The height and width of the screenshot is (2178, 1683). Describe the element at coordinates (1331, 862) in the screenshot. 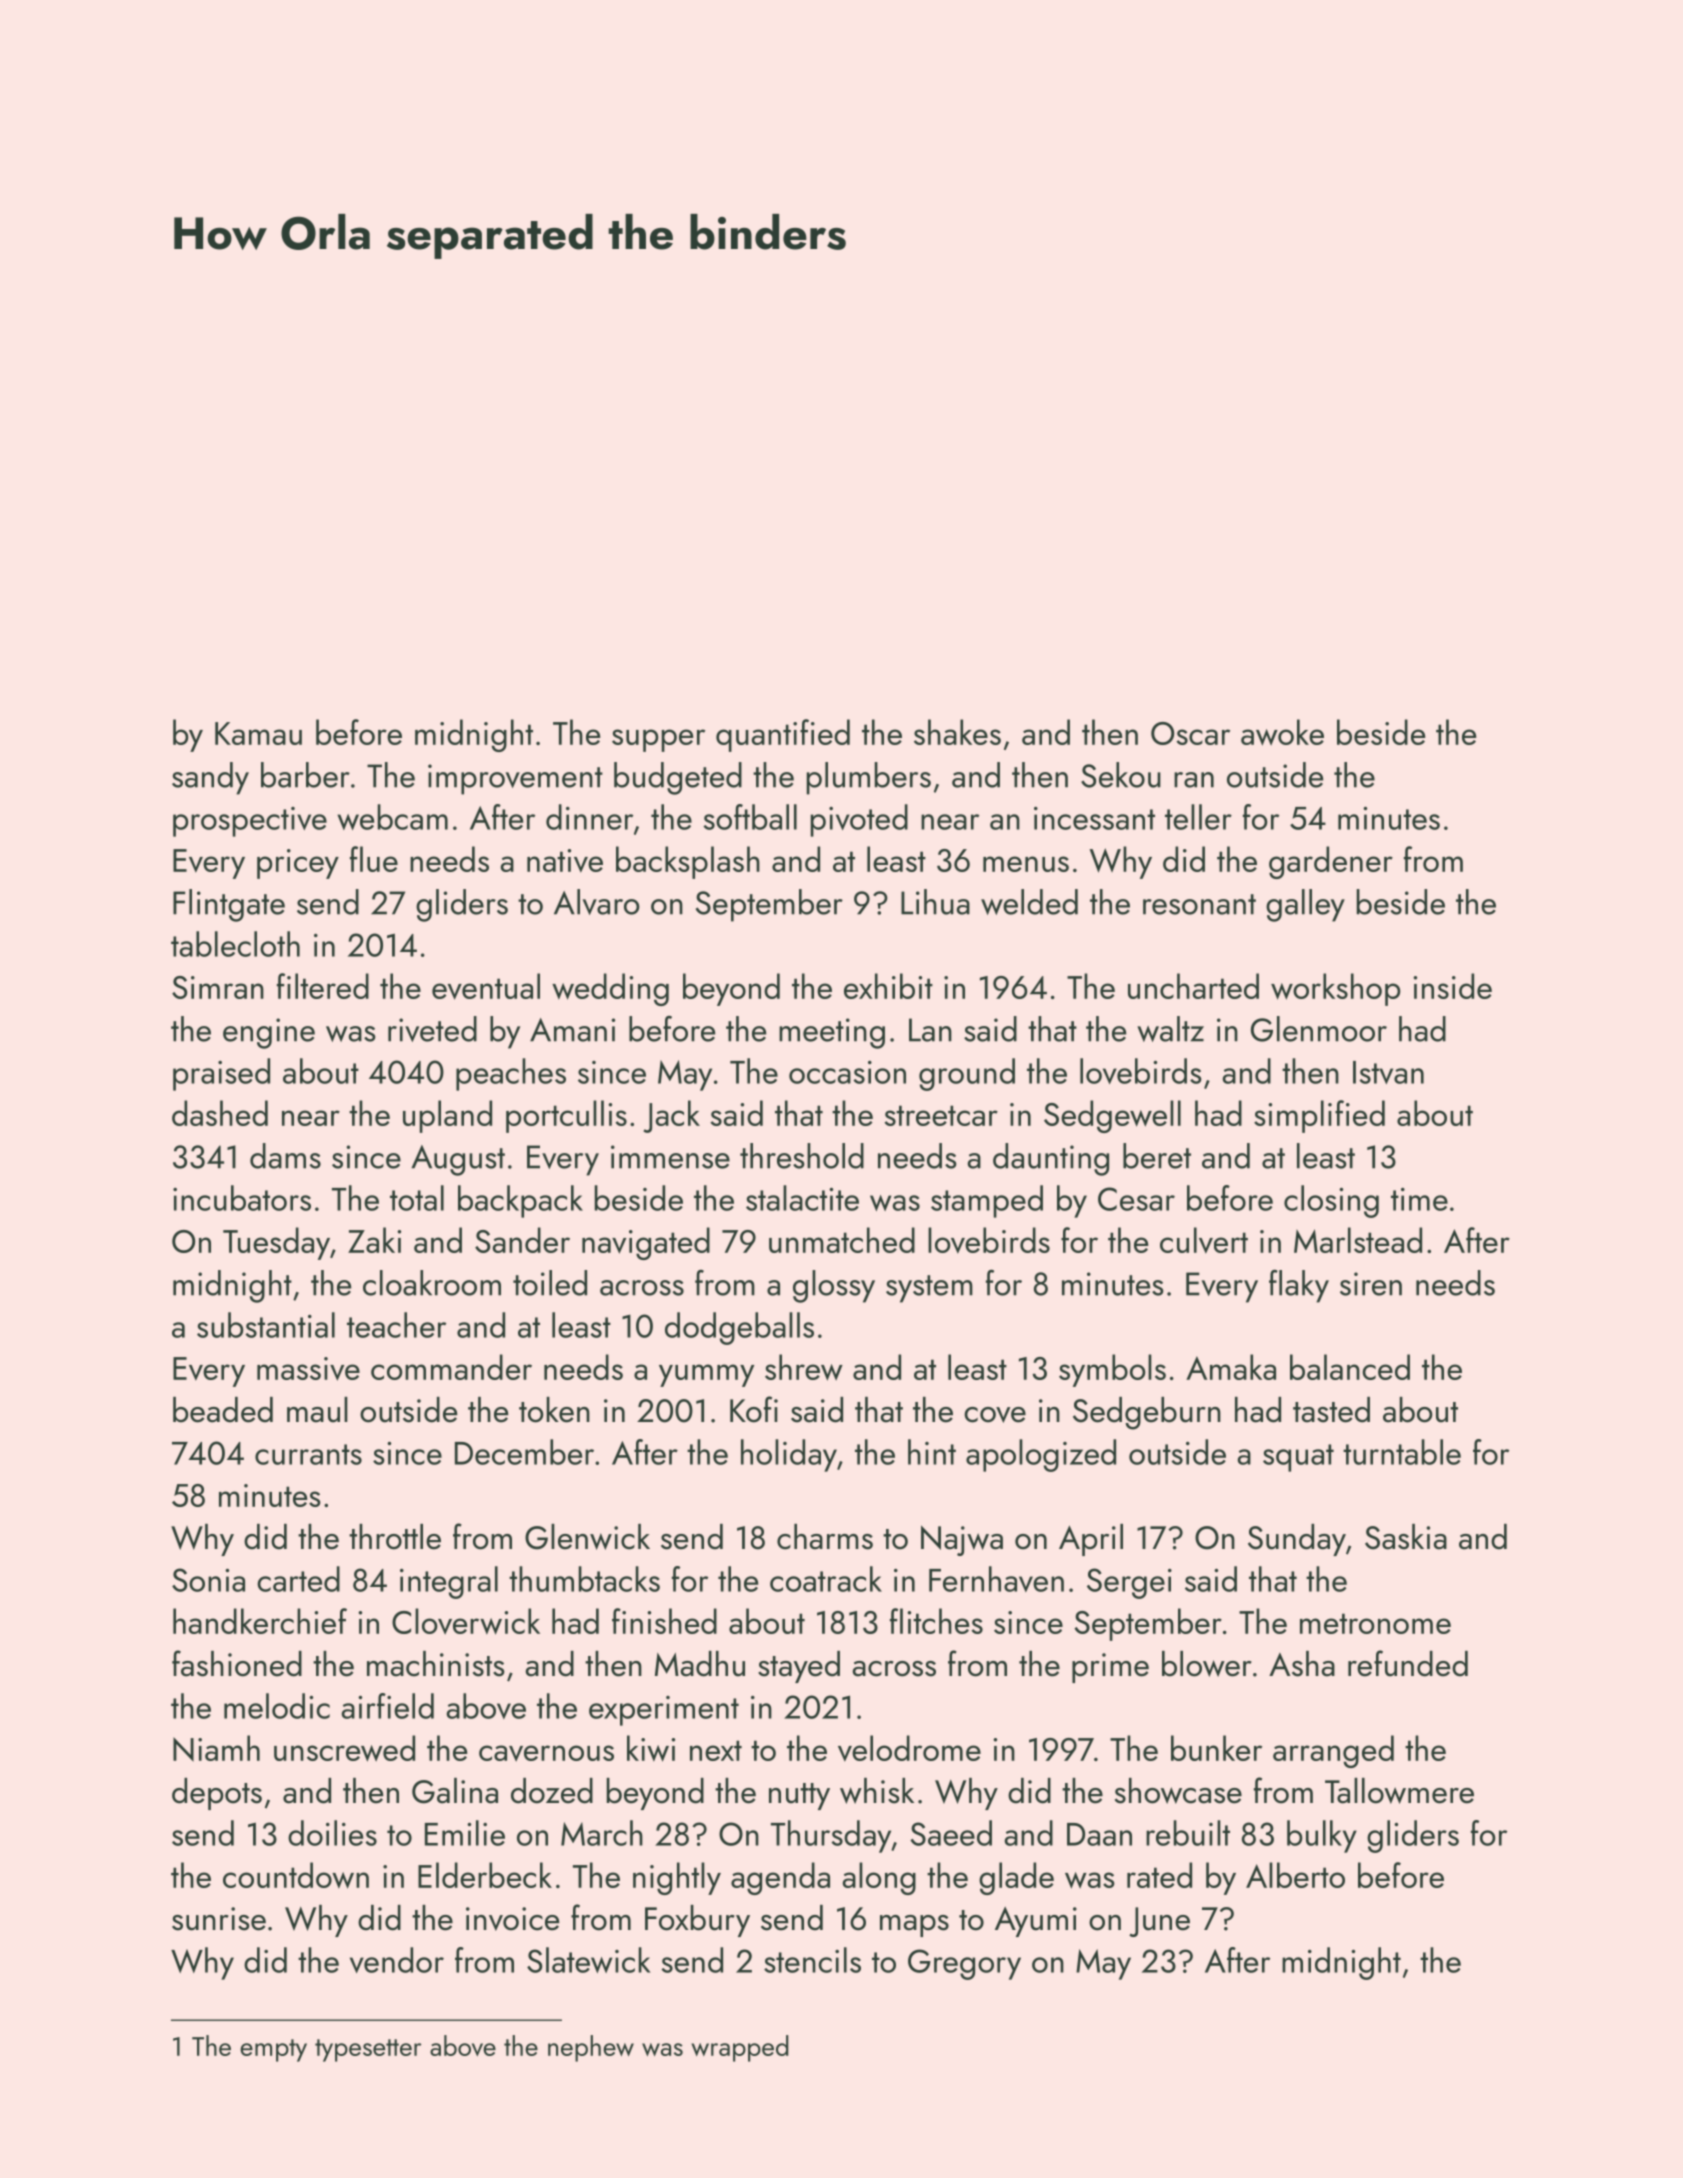

I see `gardener` at that location.
